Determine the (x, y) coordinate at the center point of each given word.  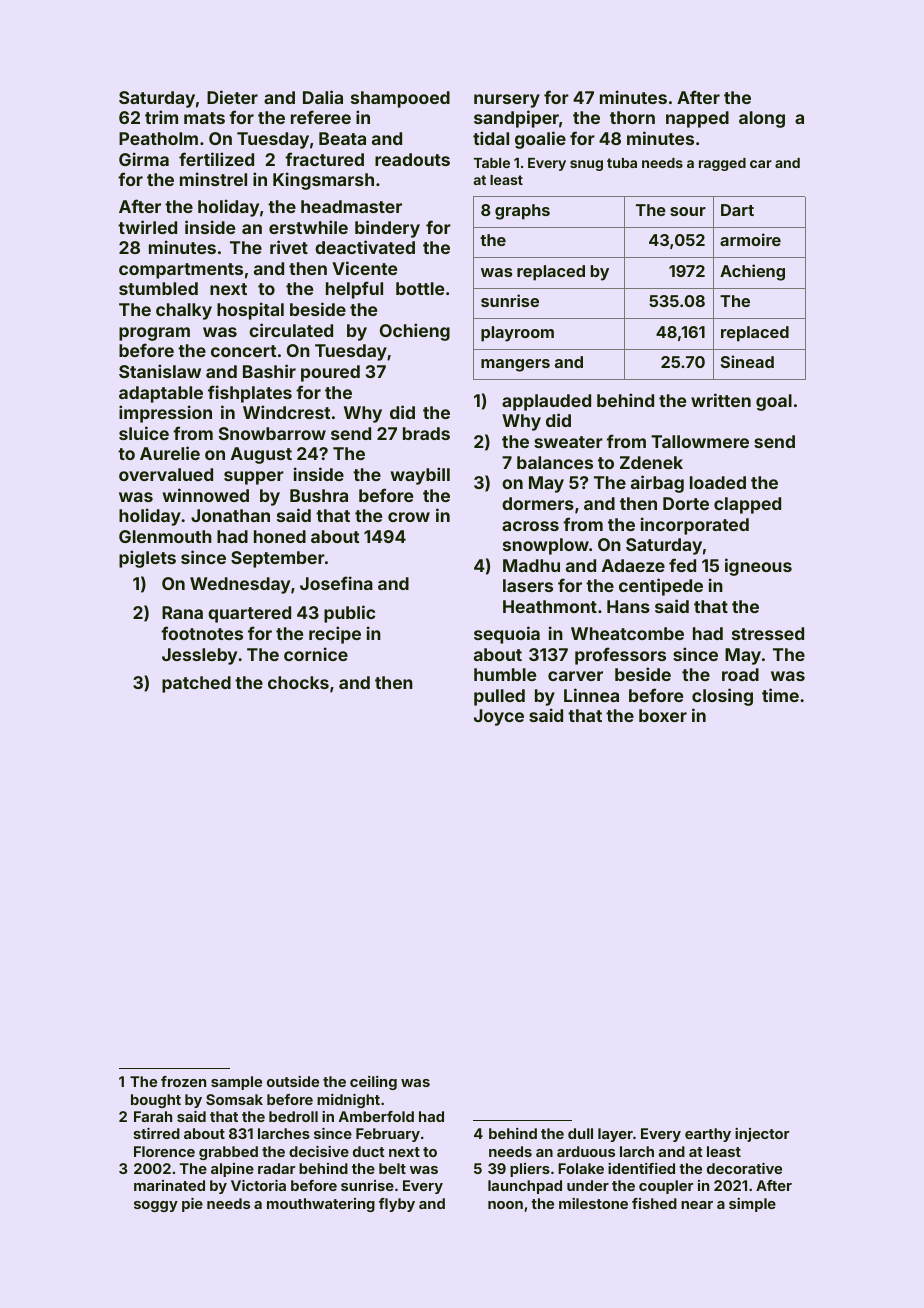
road (740, 674)
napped (697, 119)
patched (196, 684)
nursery (507, 101)
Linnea (591, 695)
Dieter (232, 97)
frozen (183, 1081)
